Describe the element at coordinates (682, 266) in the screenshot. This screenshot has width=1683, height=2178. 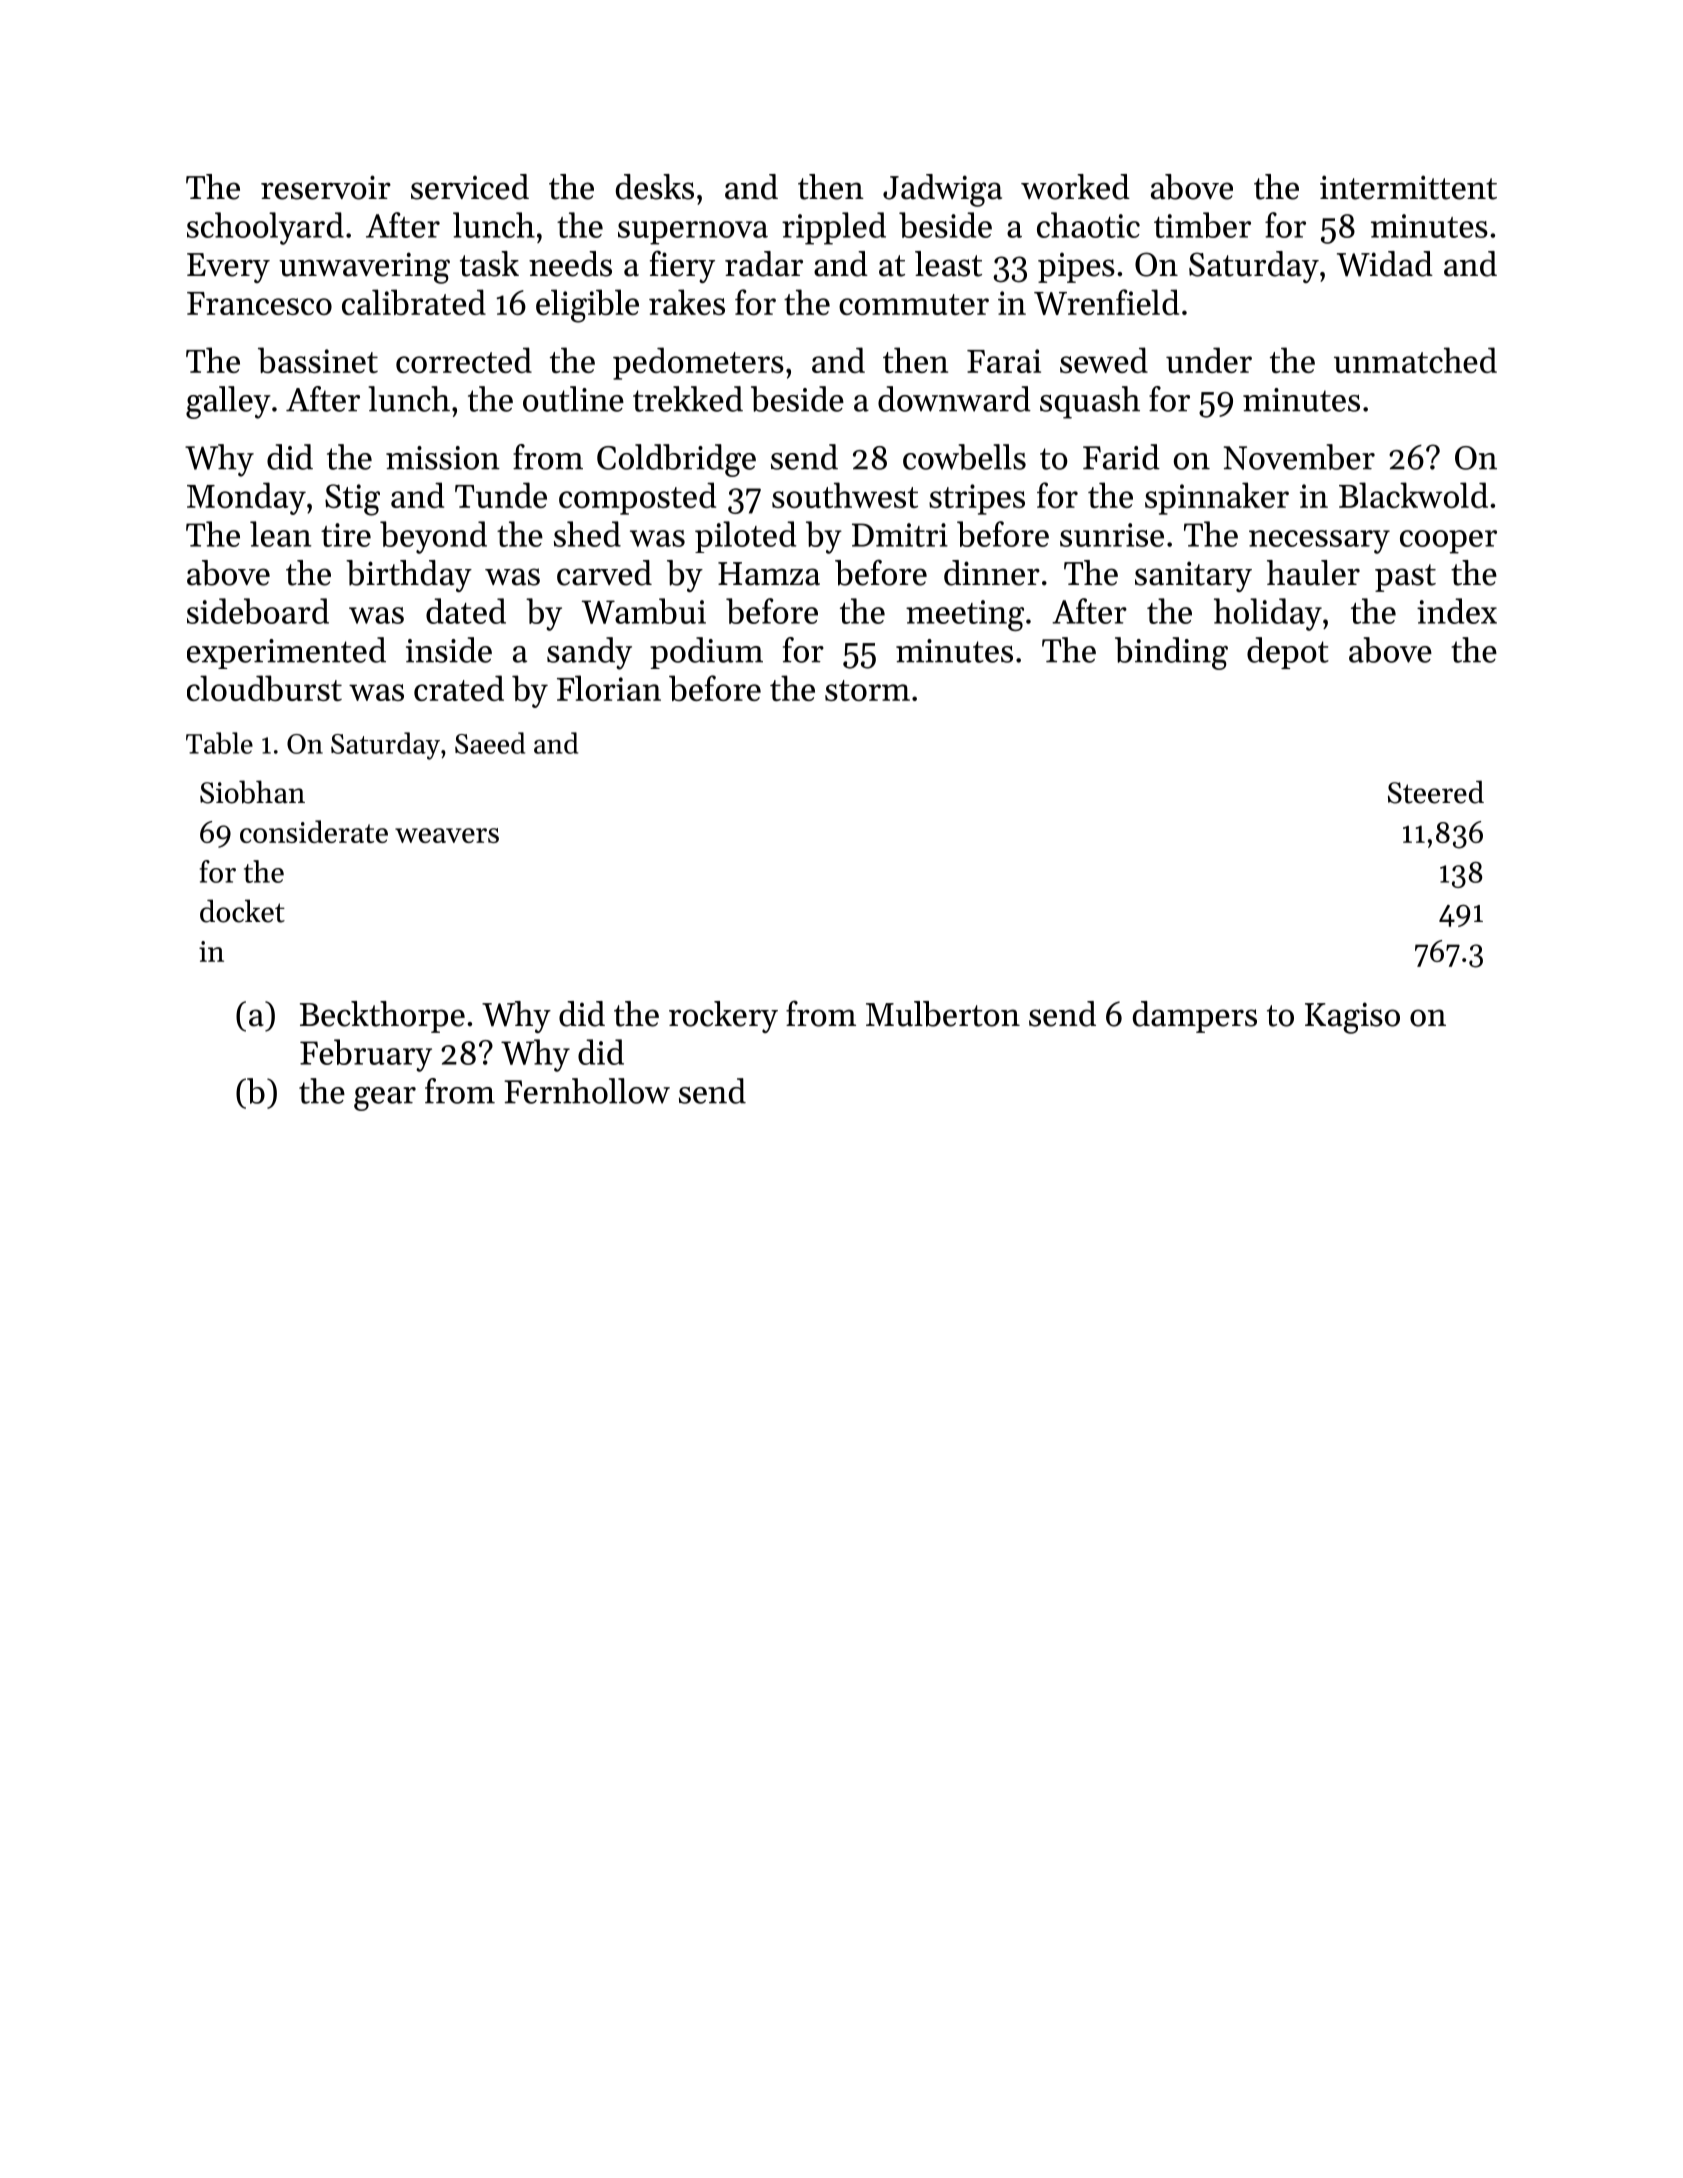
I see `fiery` at that location.
